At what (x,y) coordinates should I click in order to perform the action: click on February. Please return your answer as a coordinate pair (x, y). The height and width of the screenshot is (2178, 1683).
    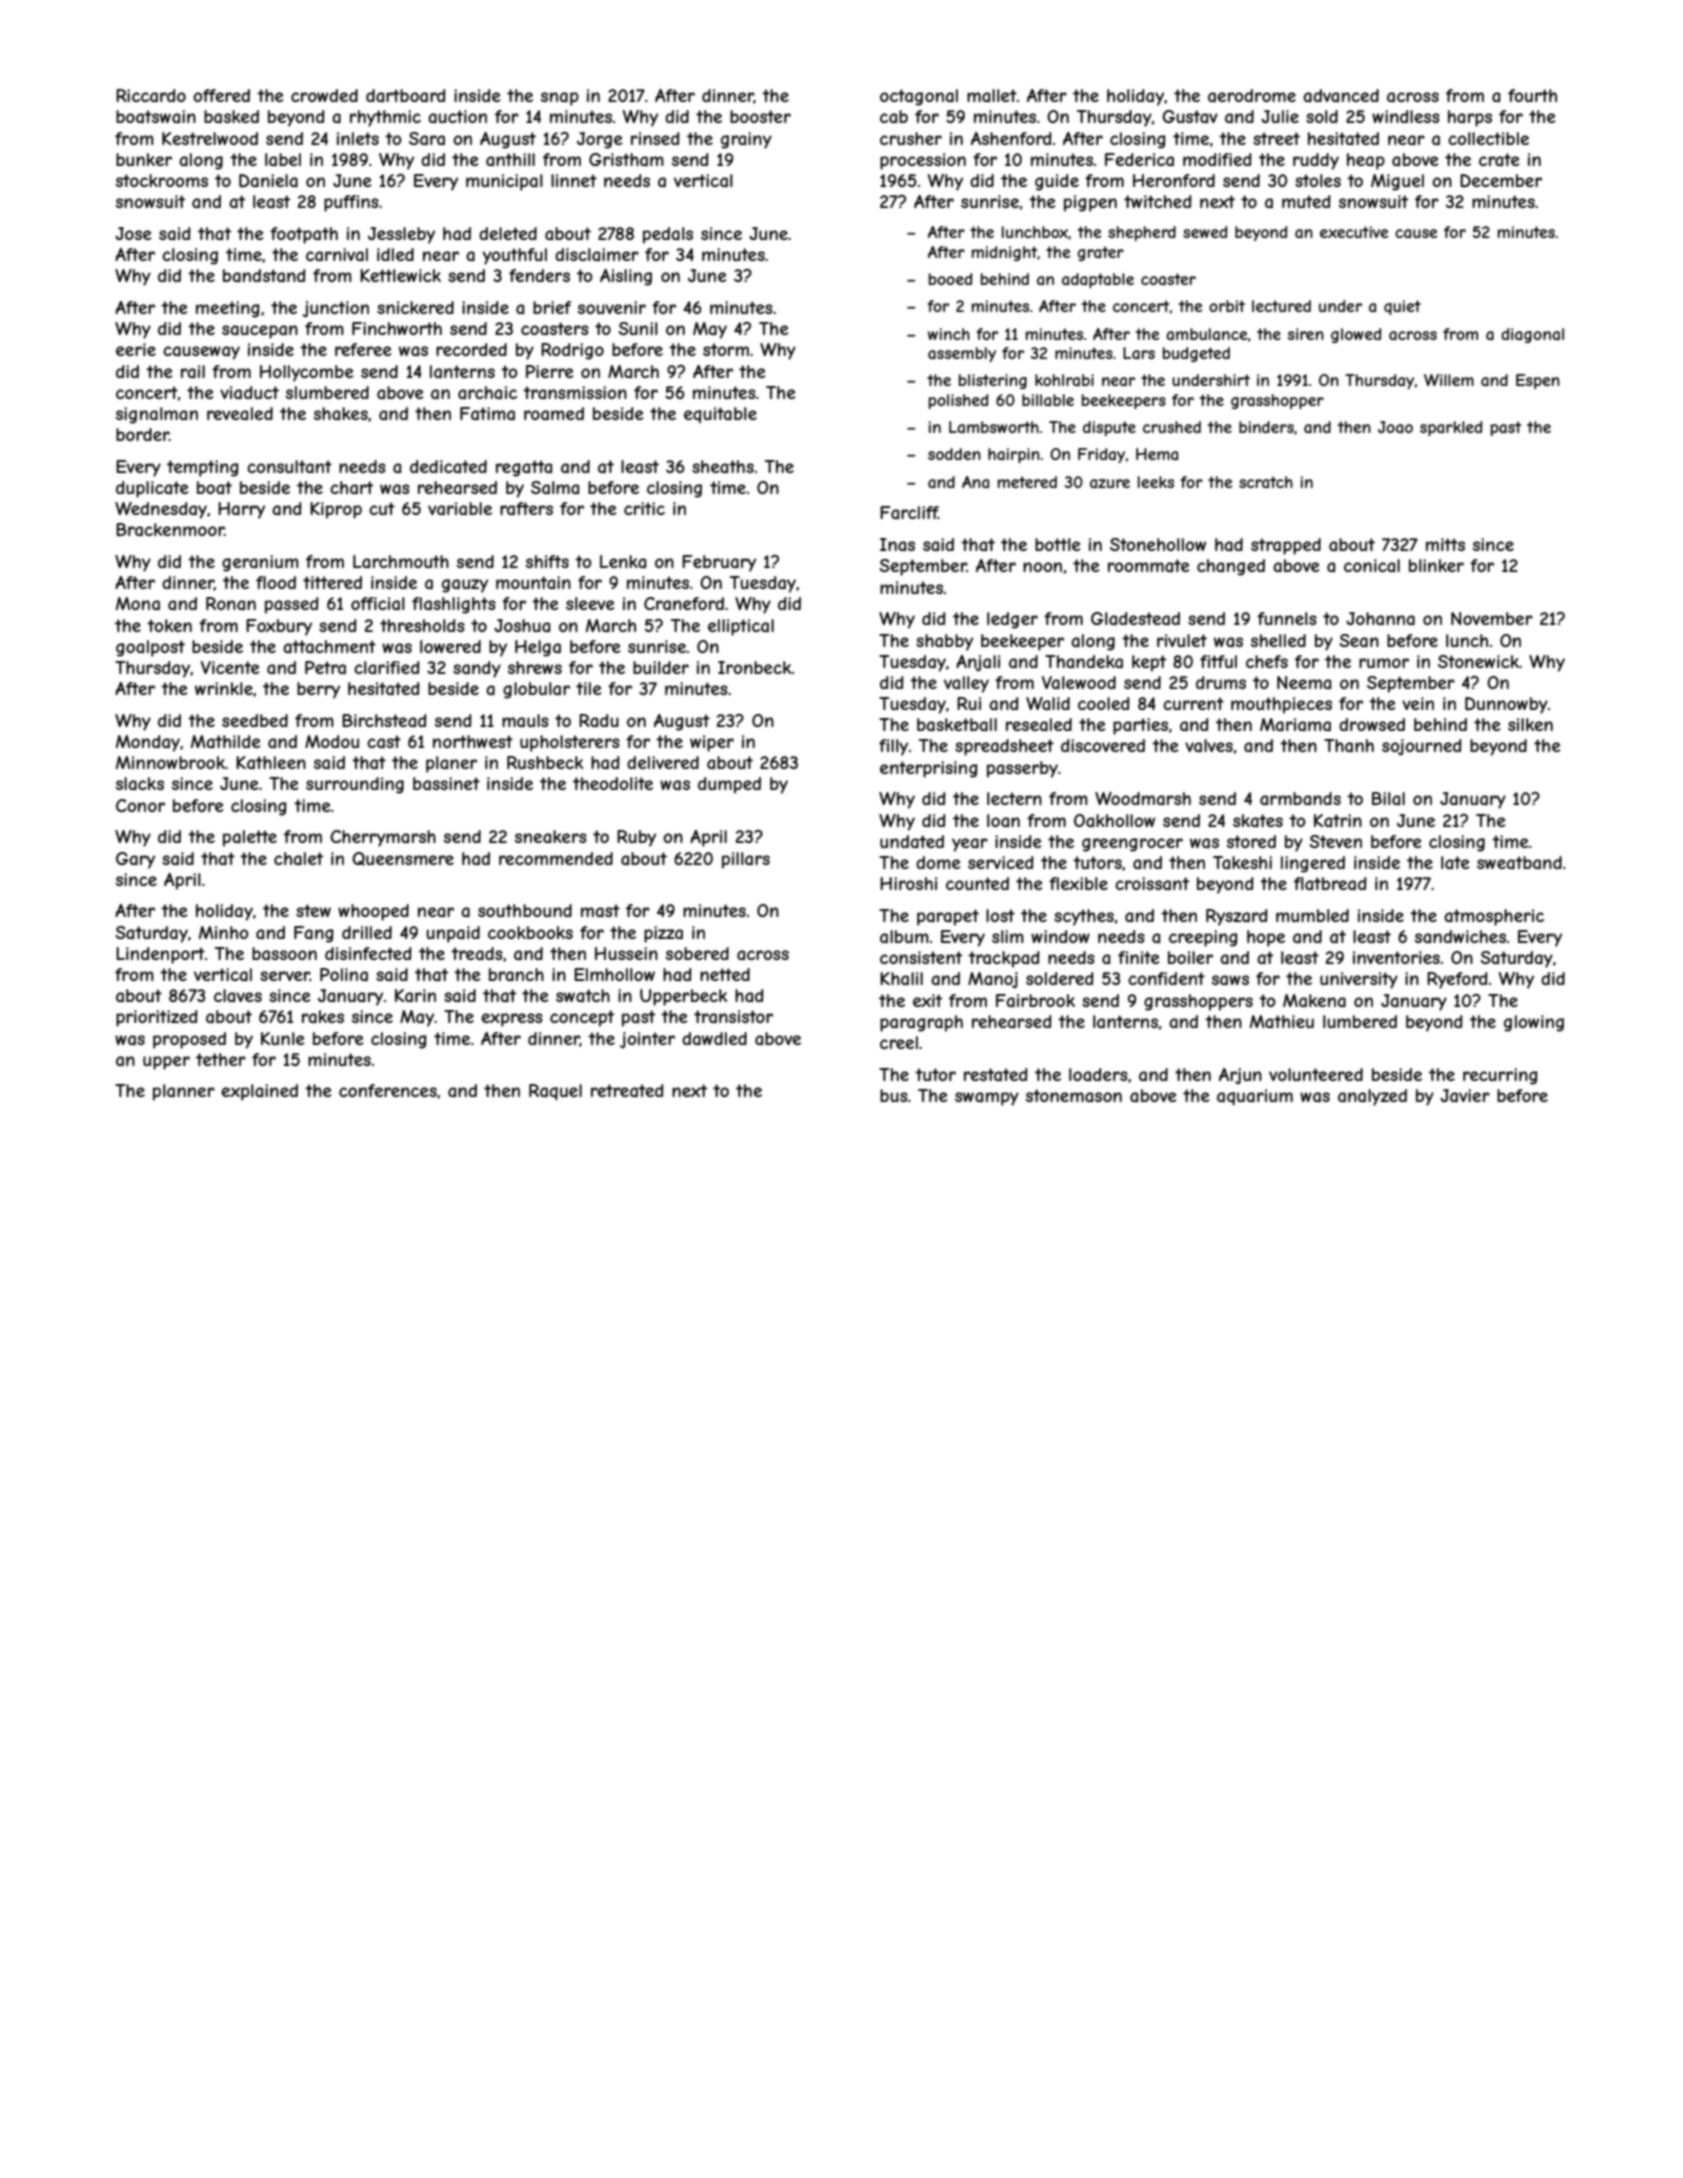
    Looking at the image, I should click on (719, 563).
